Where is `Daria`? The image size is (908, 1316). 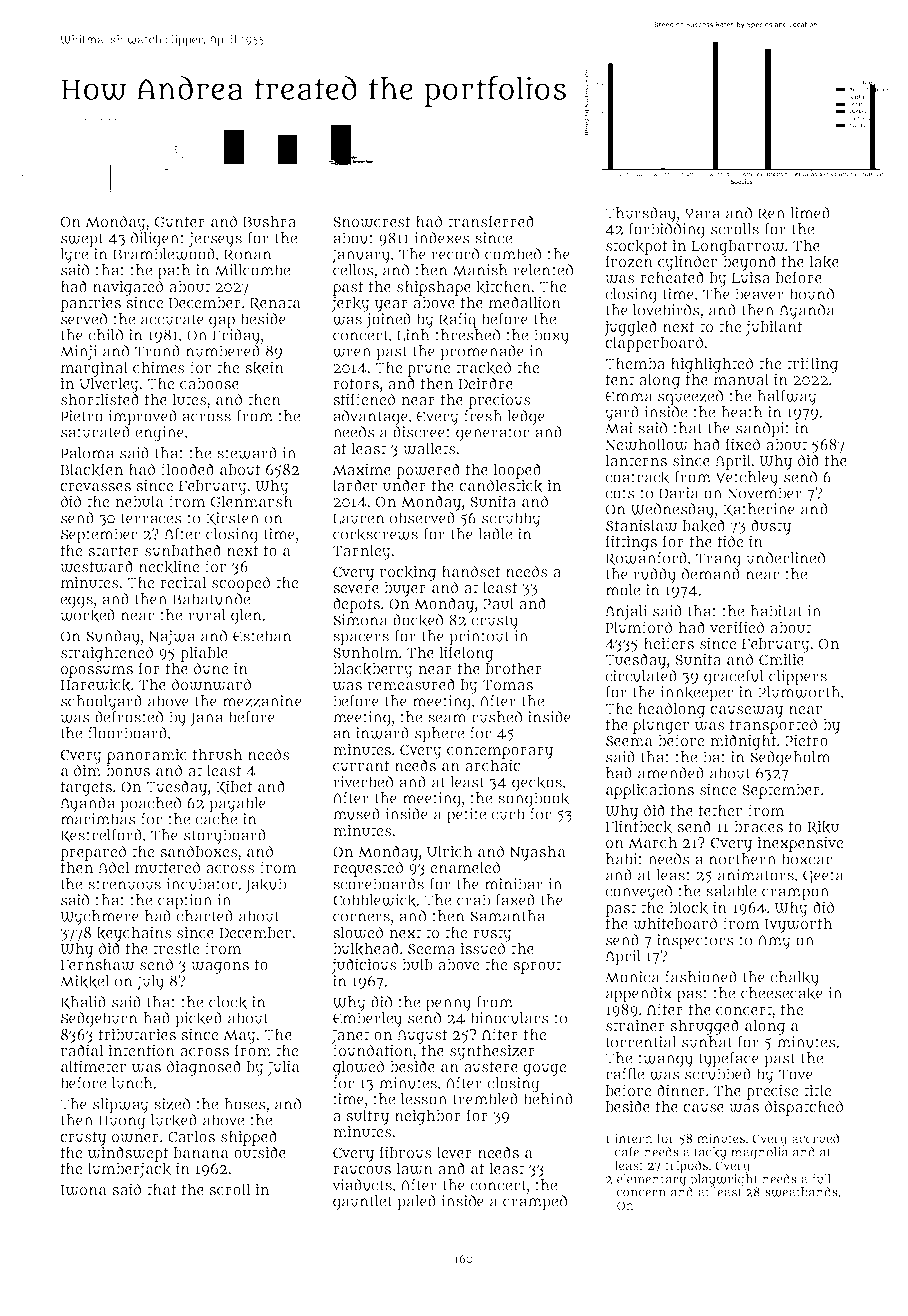 Daria is located at coordinates (679, 493).
